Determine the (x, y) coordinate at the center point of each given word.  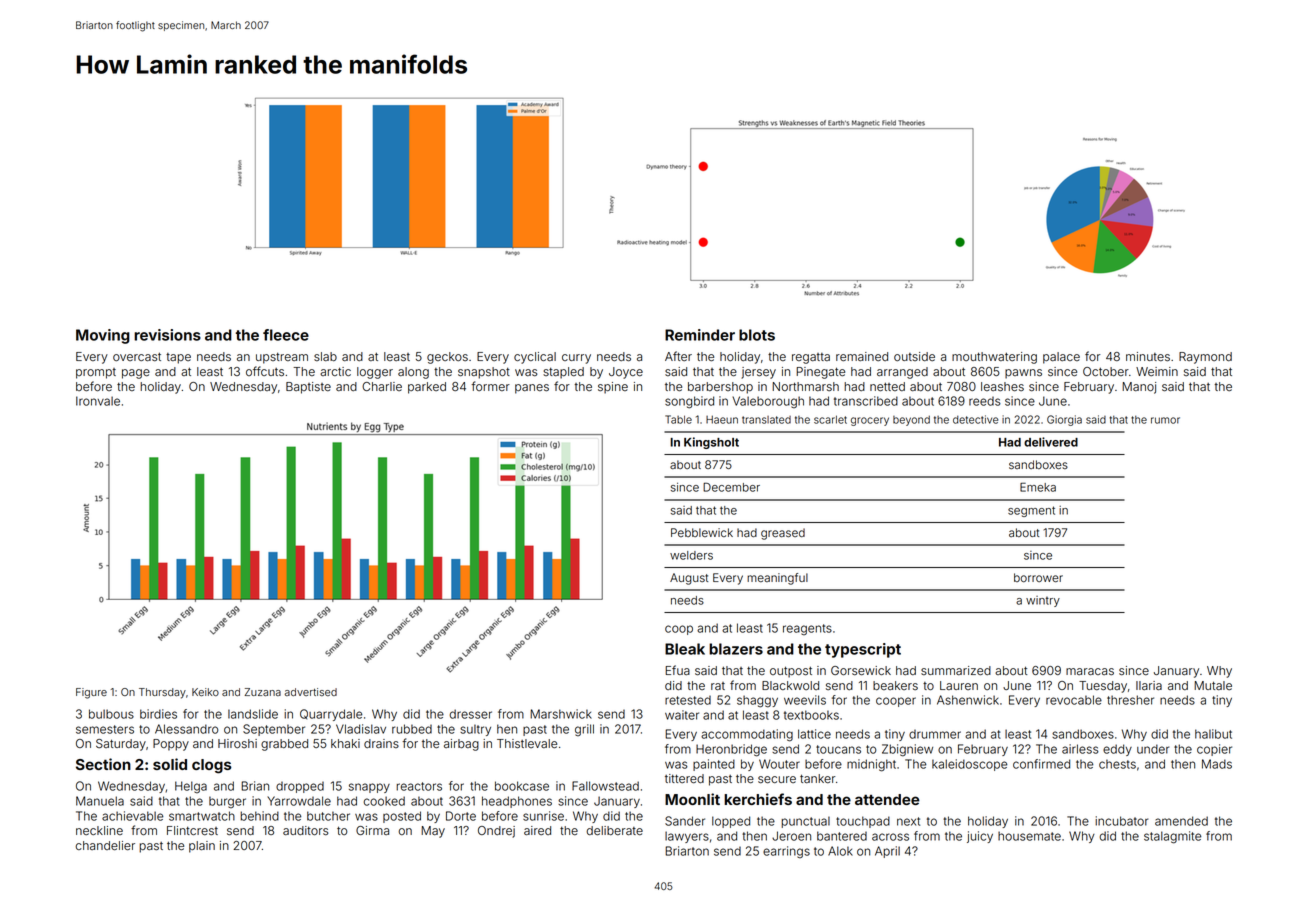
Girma (372, 830)
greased (783, 534)
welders (691, 555)
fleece (286, 335)
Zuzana (263, 692)
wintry (1043, 601)
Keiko (205, 692)
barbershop (720, 388)
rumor (1165, 420)
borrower (1038, 577)
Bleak (685, 649)
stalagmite (1172, 837)
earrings (786, 852)
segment (1031, 511)
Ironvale (98, 401)
